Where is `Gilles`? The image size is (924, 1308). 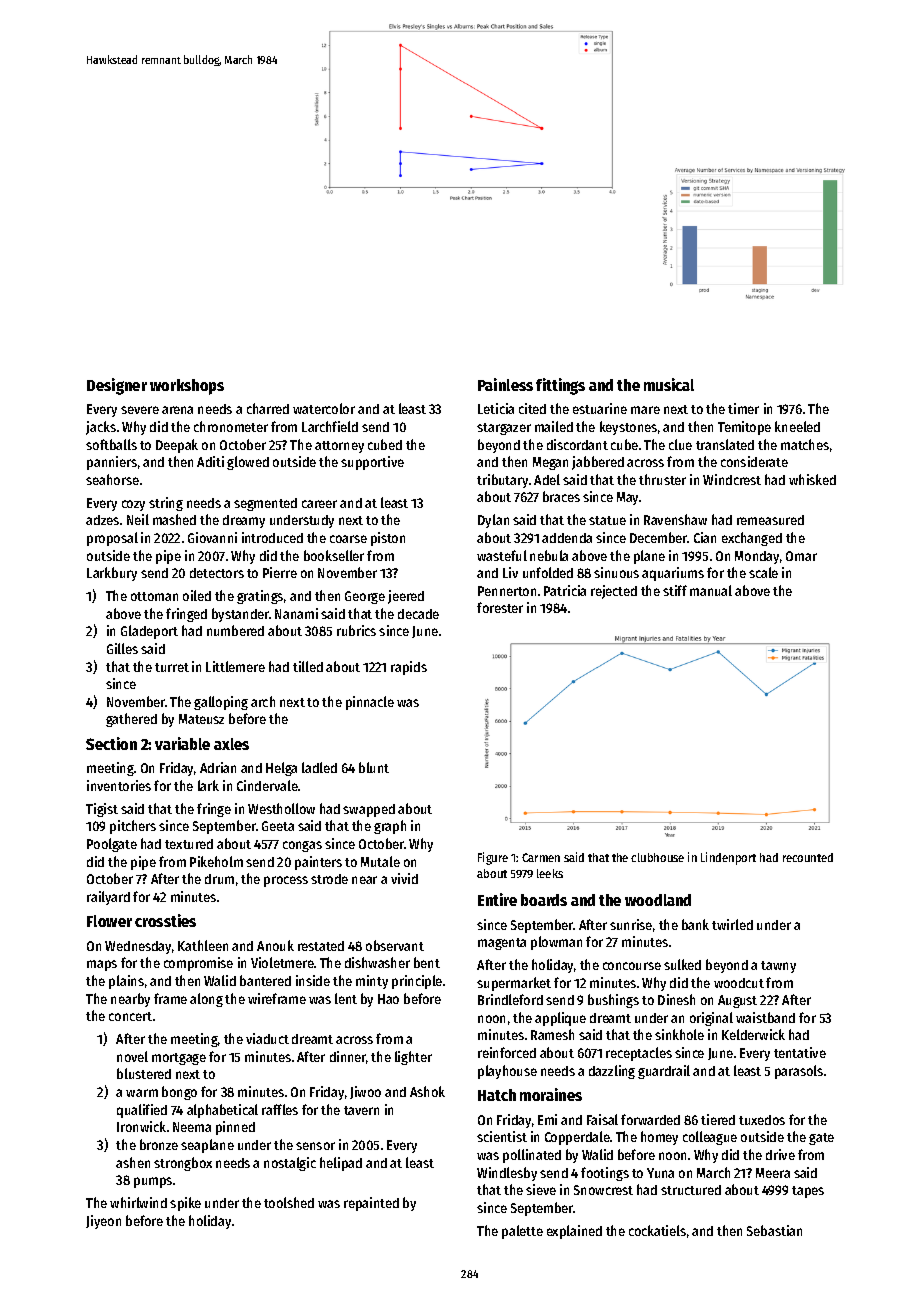
Gilles is located at coordinates (122, 648).
